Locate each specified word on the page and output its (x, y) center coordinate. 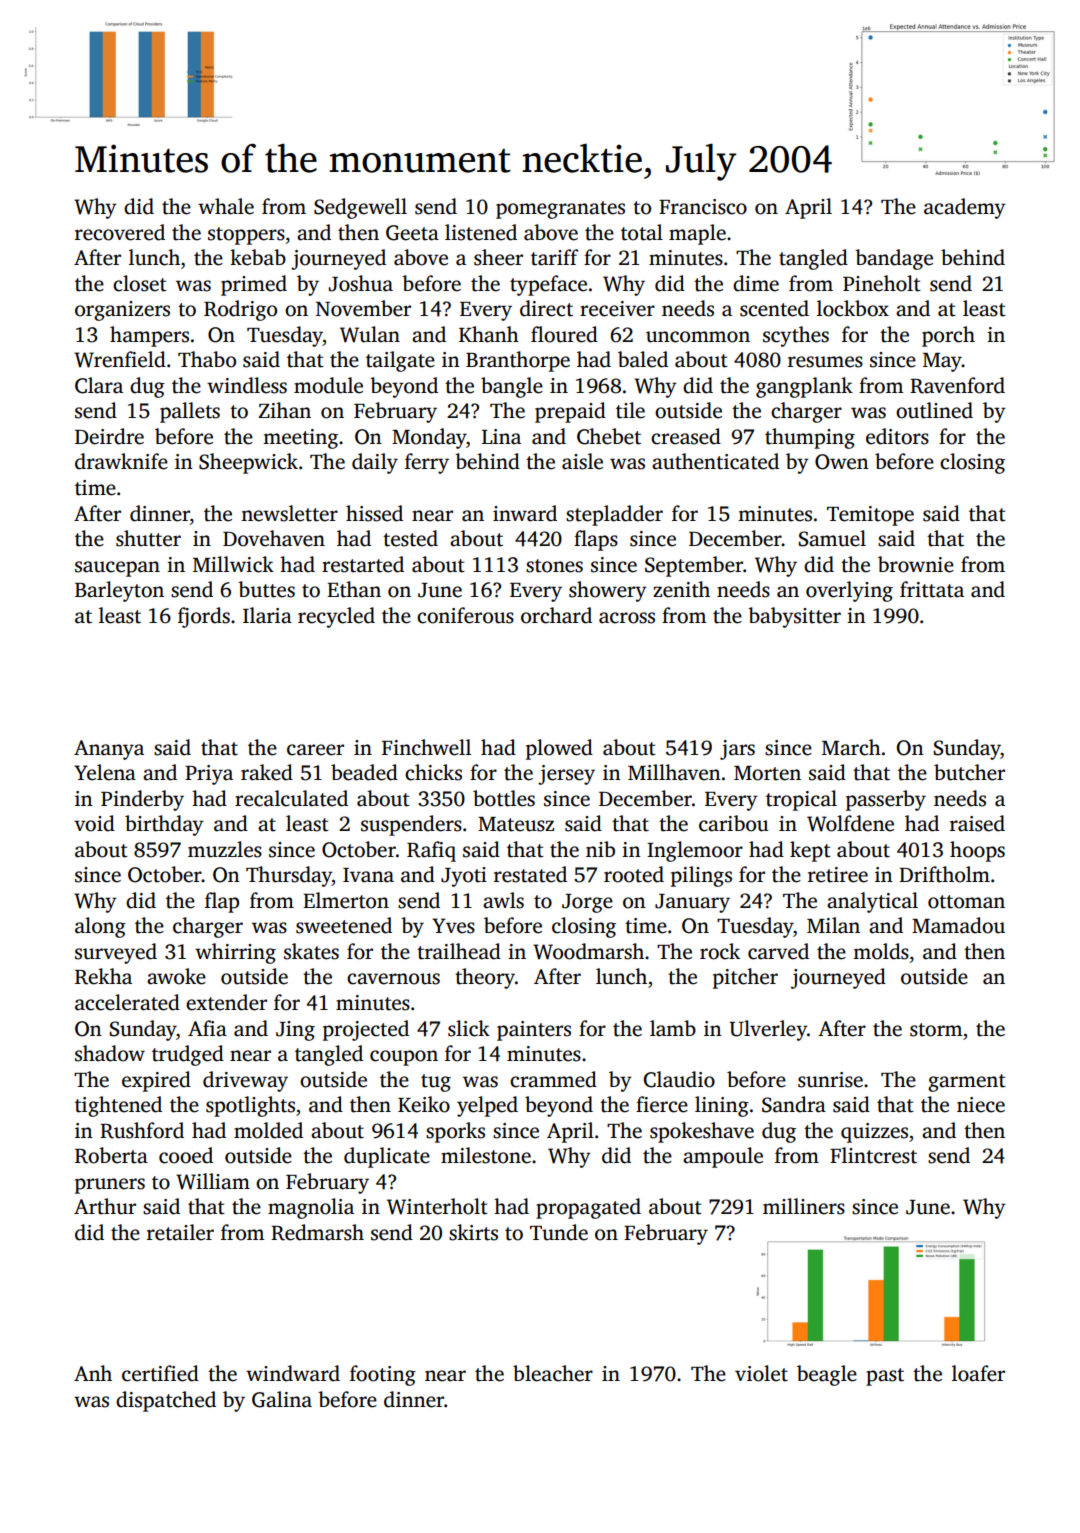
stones (554, 566)
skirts (473, 1232)
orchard (556, 615)
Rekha (103, 976)
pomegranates (560, 210)
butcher (969, 772)
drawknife (121, 461)
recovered (120, 232)
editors (897, 436)
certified (160, 1373)
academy (965, 208)
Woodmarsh (588, 951)
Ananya (109, 750)
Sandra (794, 1104)
